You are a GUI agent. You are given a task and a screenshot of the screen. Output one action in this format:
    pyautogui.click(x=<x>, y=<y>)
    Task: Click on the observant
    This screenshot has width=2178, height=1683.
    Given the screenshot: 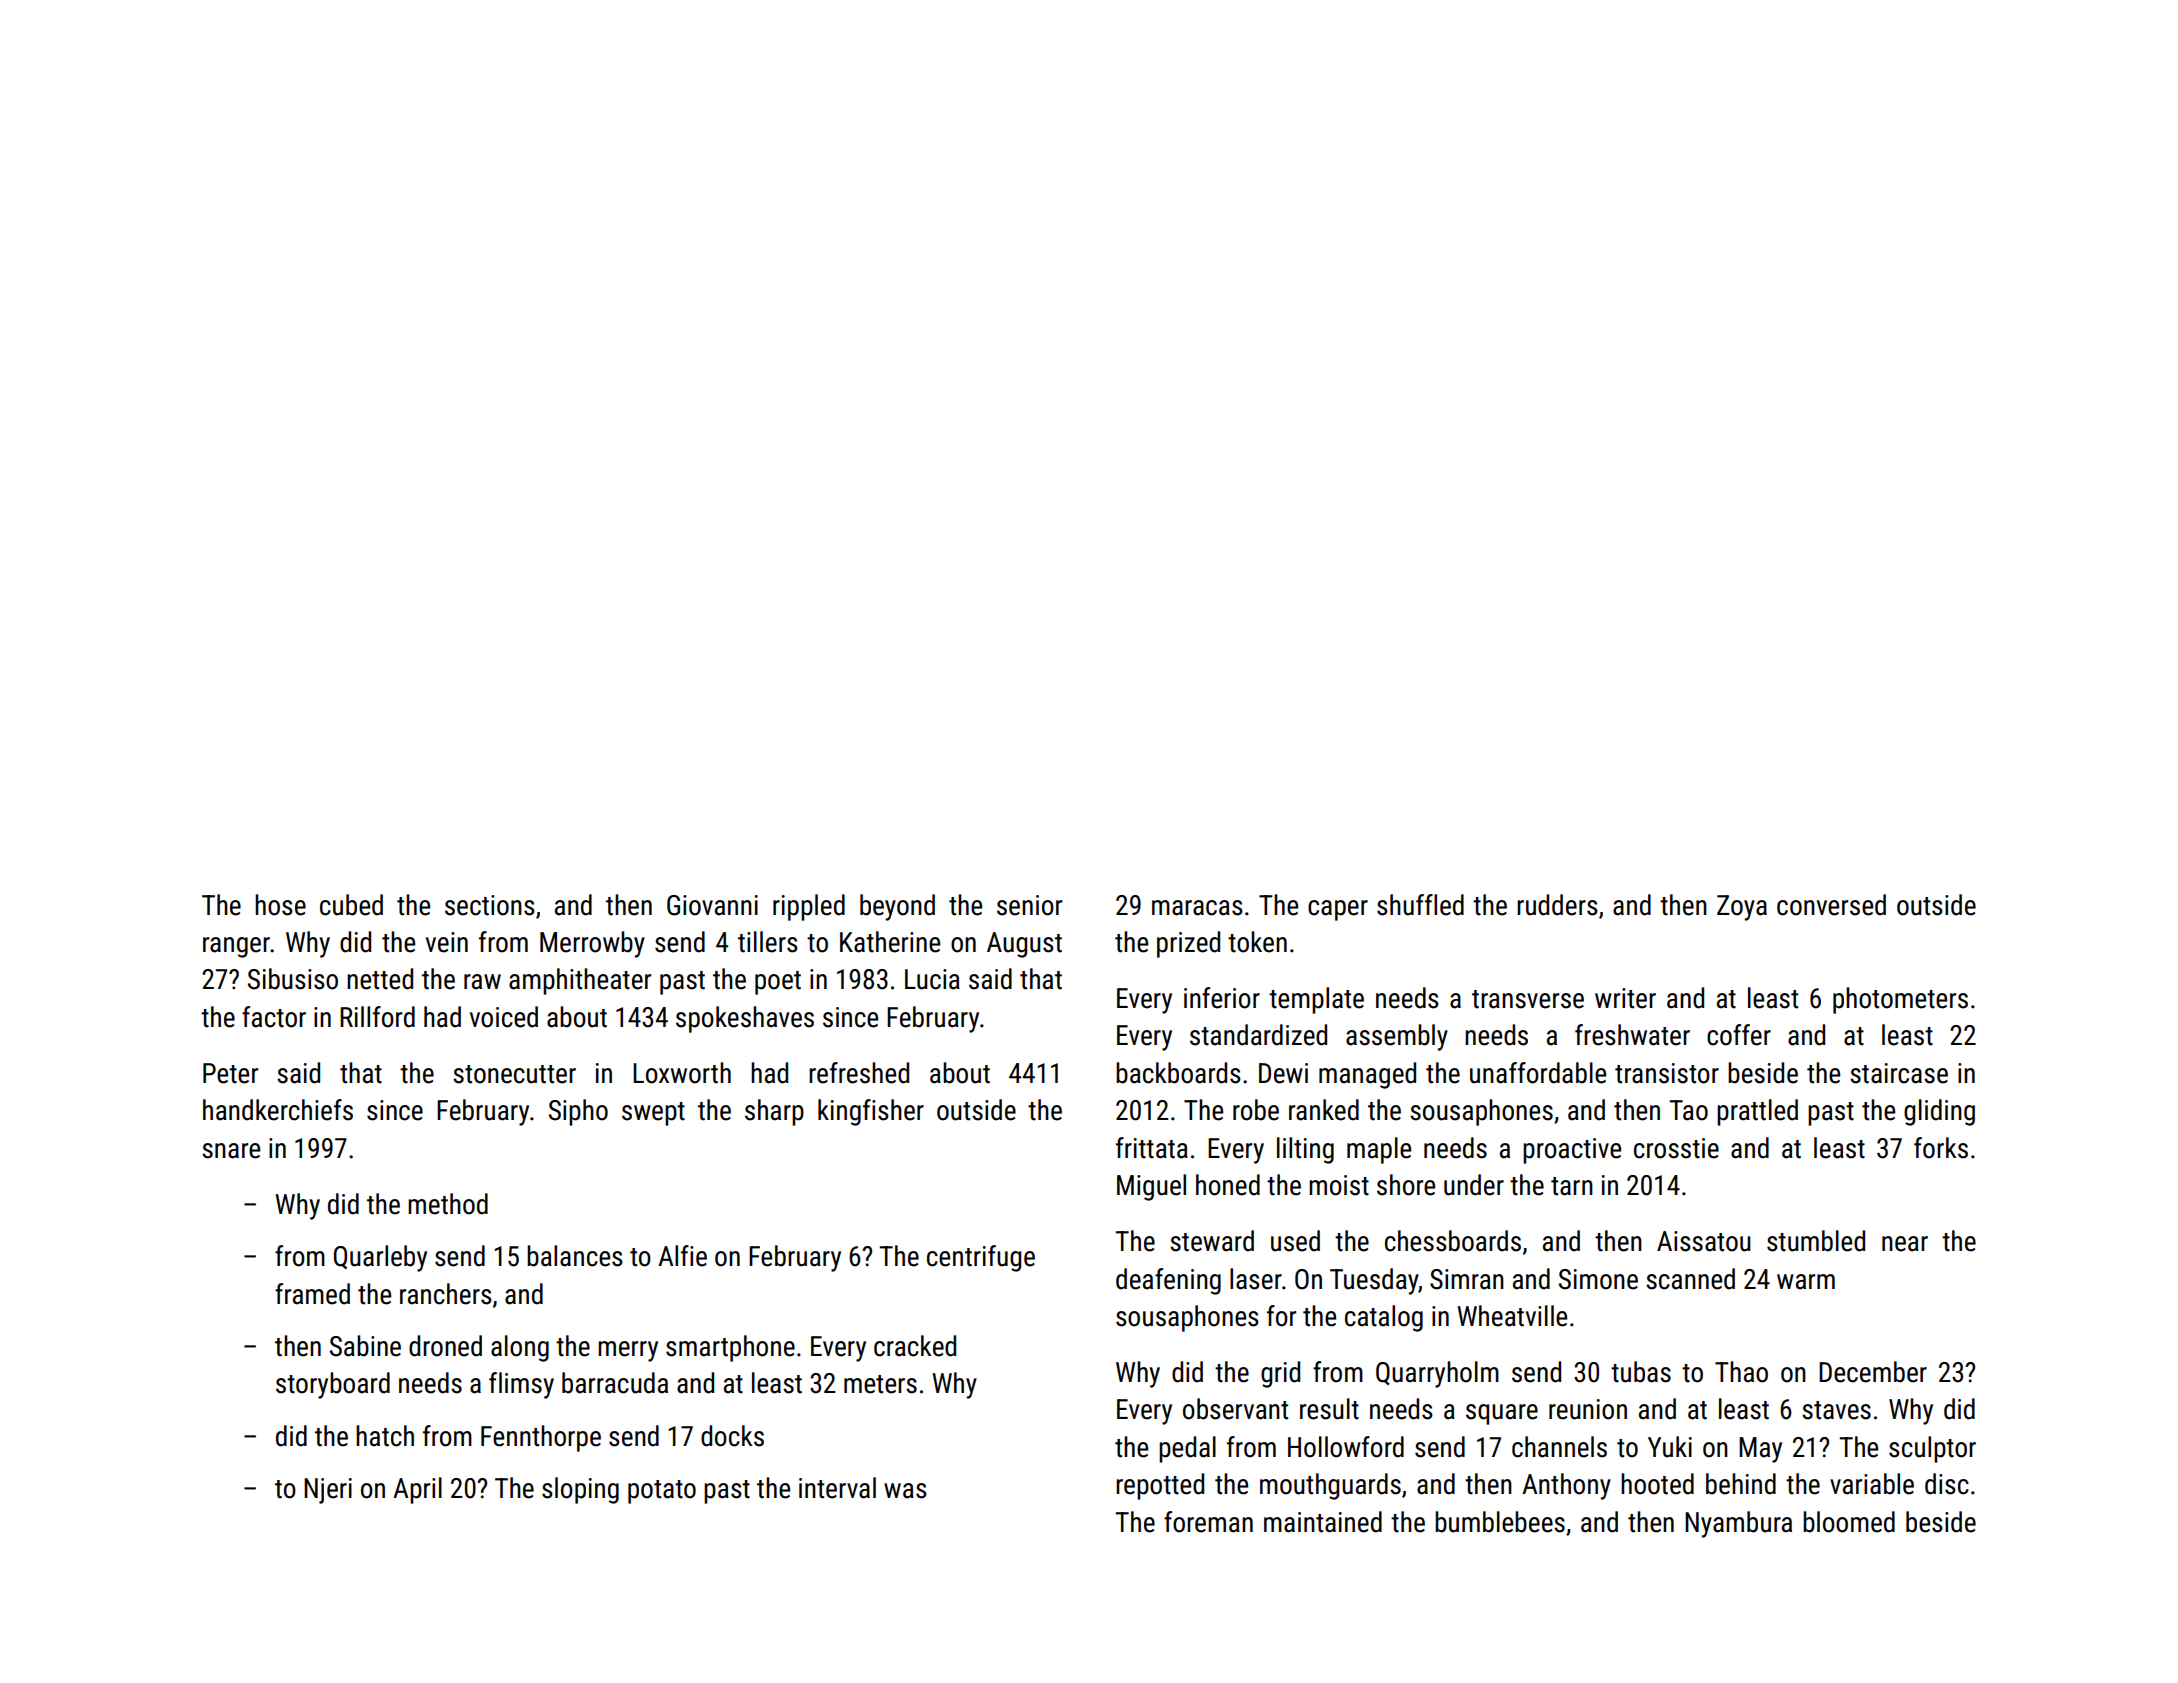 What is the action you would take?
    pyautogui.click(x=1235, y=1409)
